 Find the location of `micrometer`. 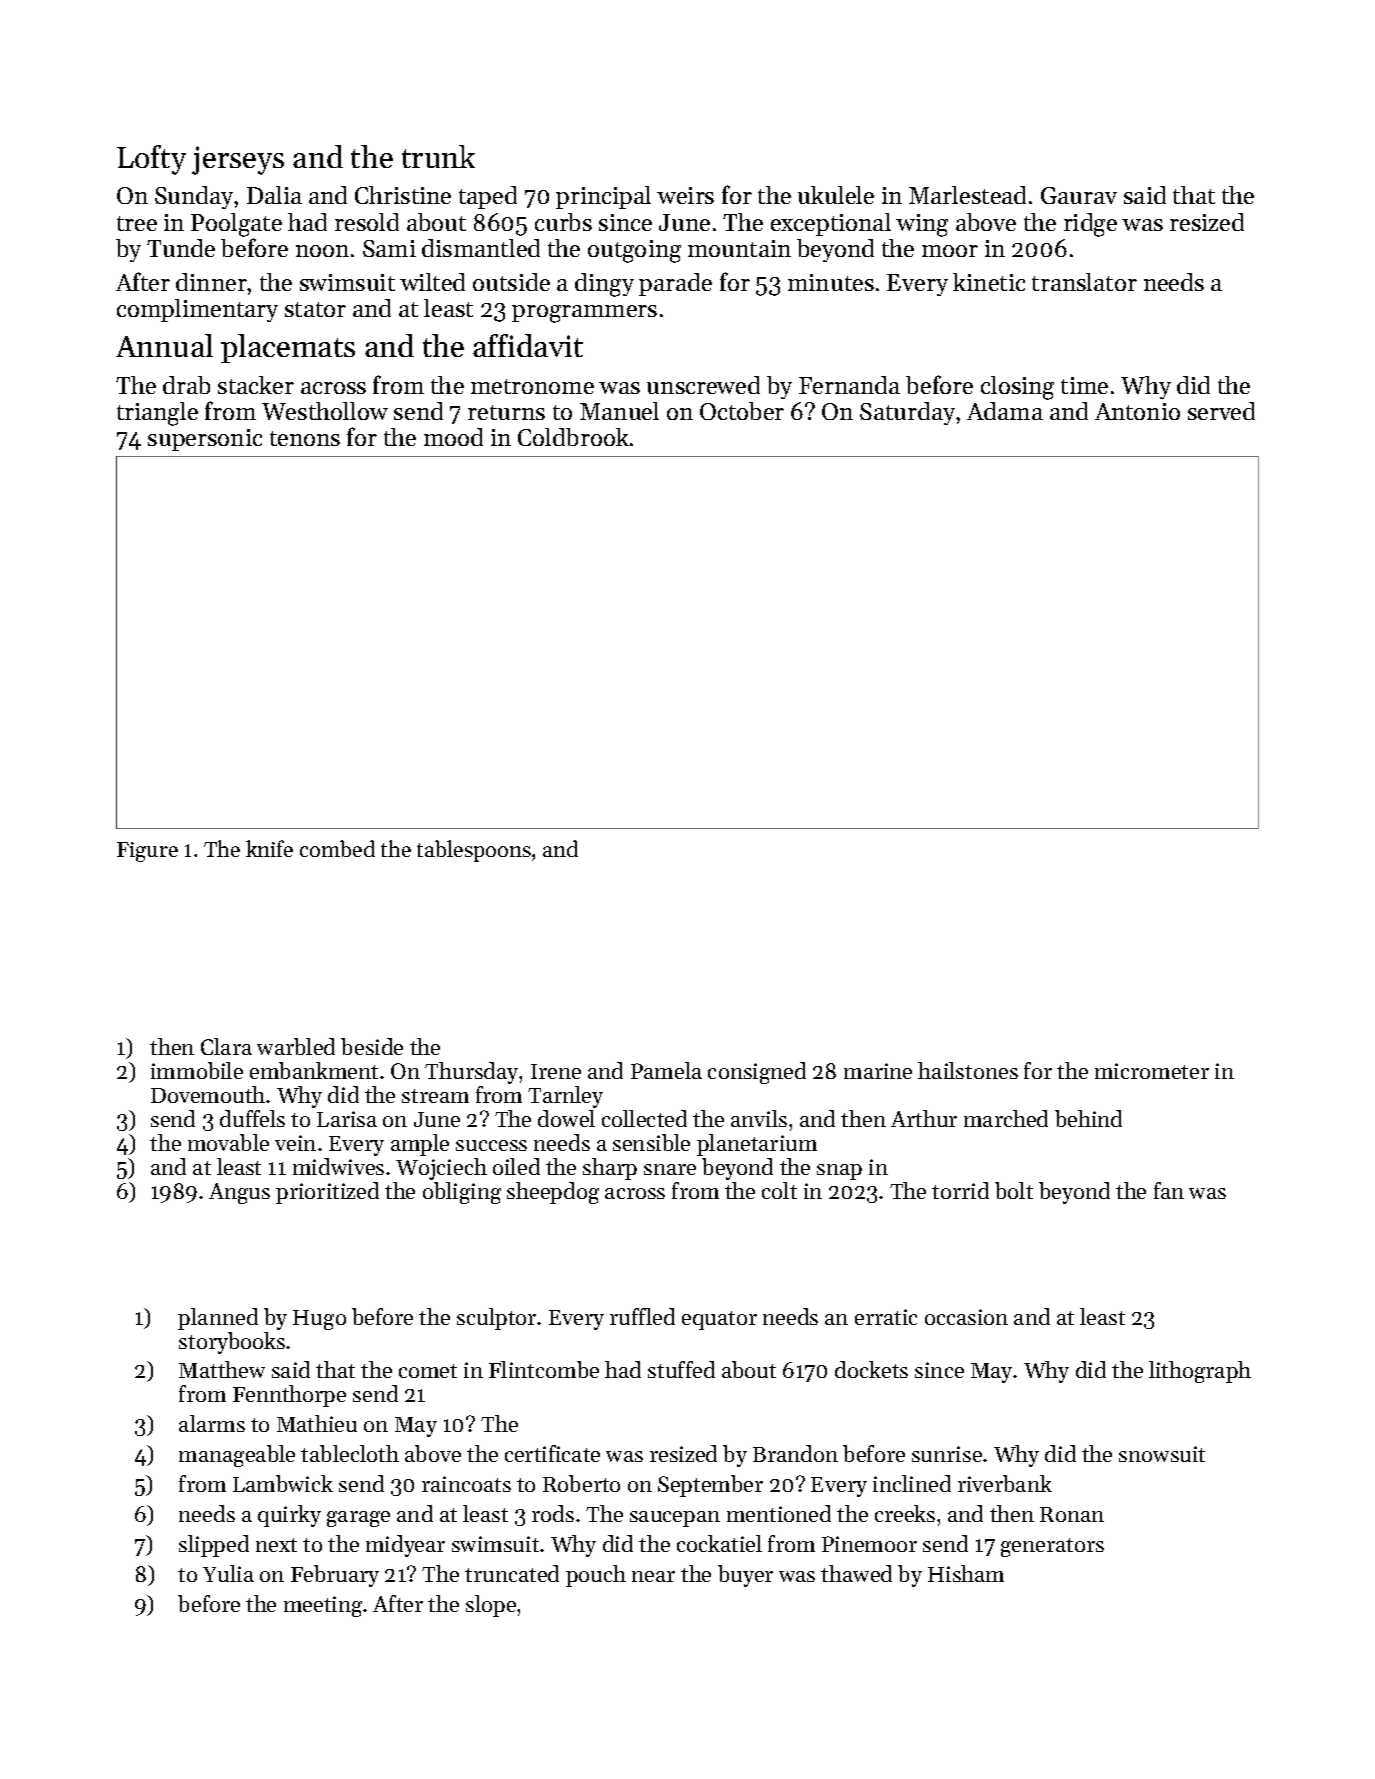

micrometer is located at coordinates (1152, 1071).
